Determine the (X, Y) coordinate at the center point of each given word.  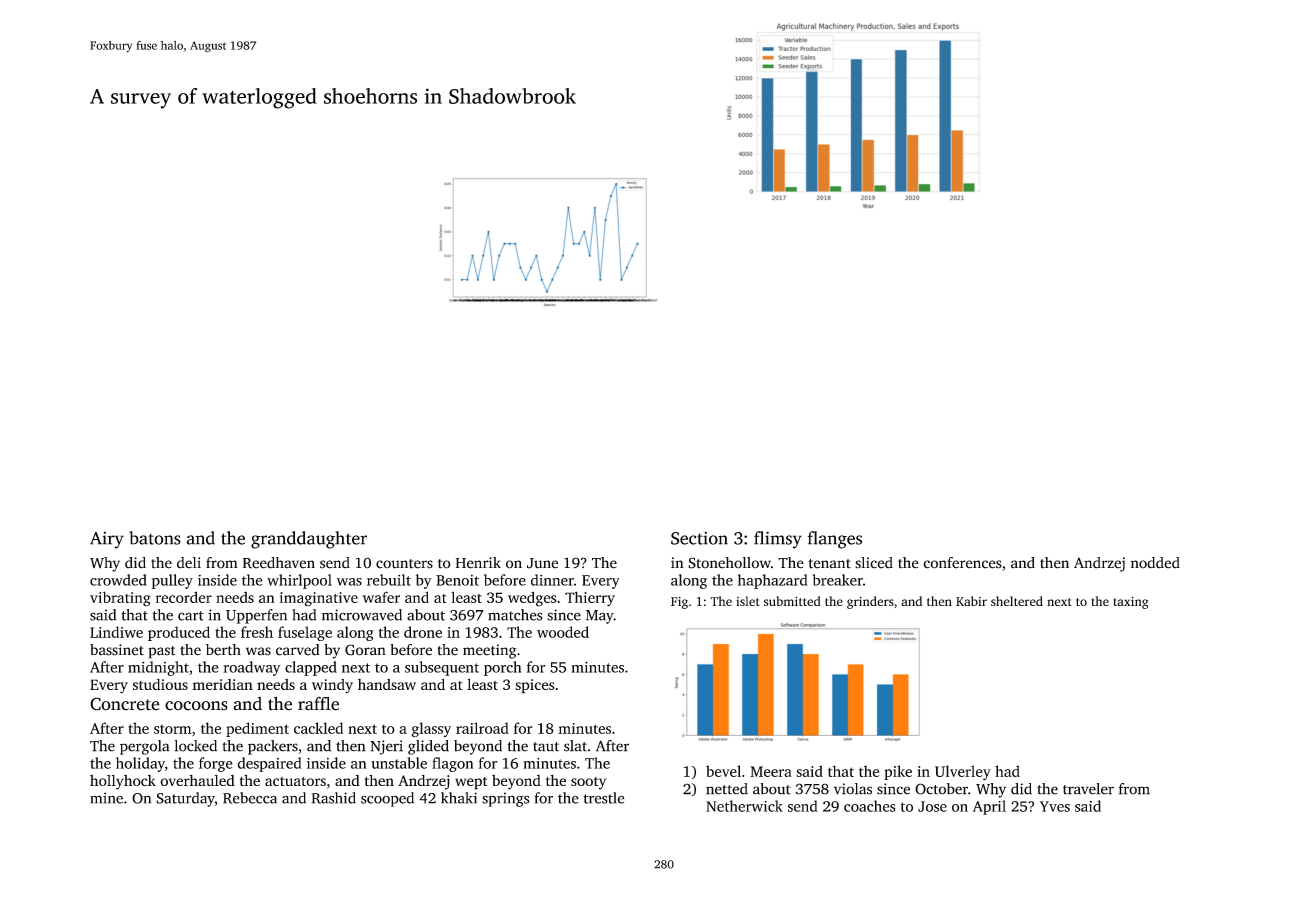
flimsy (778, 540)
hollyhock (123, 782)
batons (155, 538)
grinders (870, 602)
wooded (563, 632)
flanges (835, 540)
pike (898, 772)
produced (179, 633)
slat (575, 746)
